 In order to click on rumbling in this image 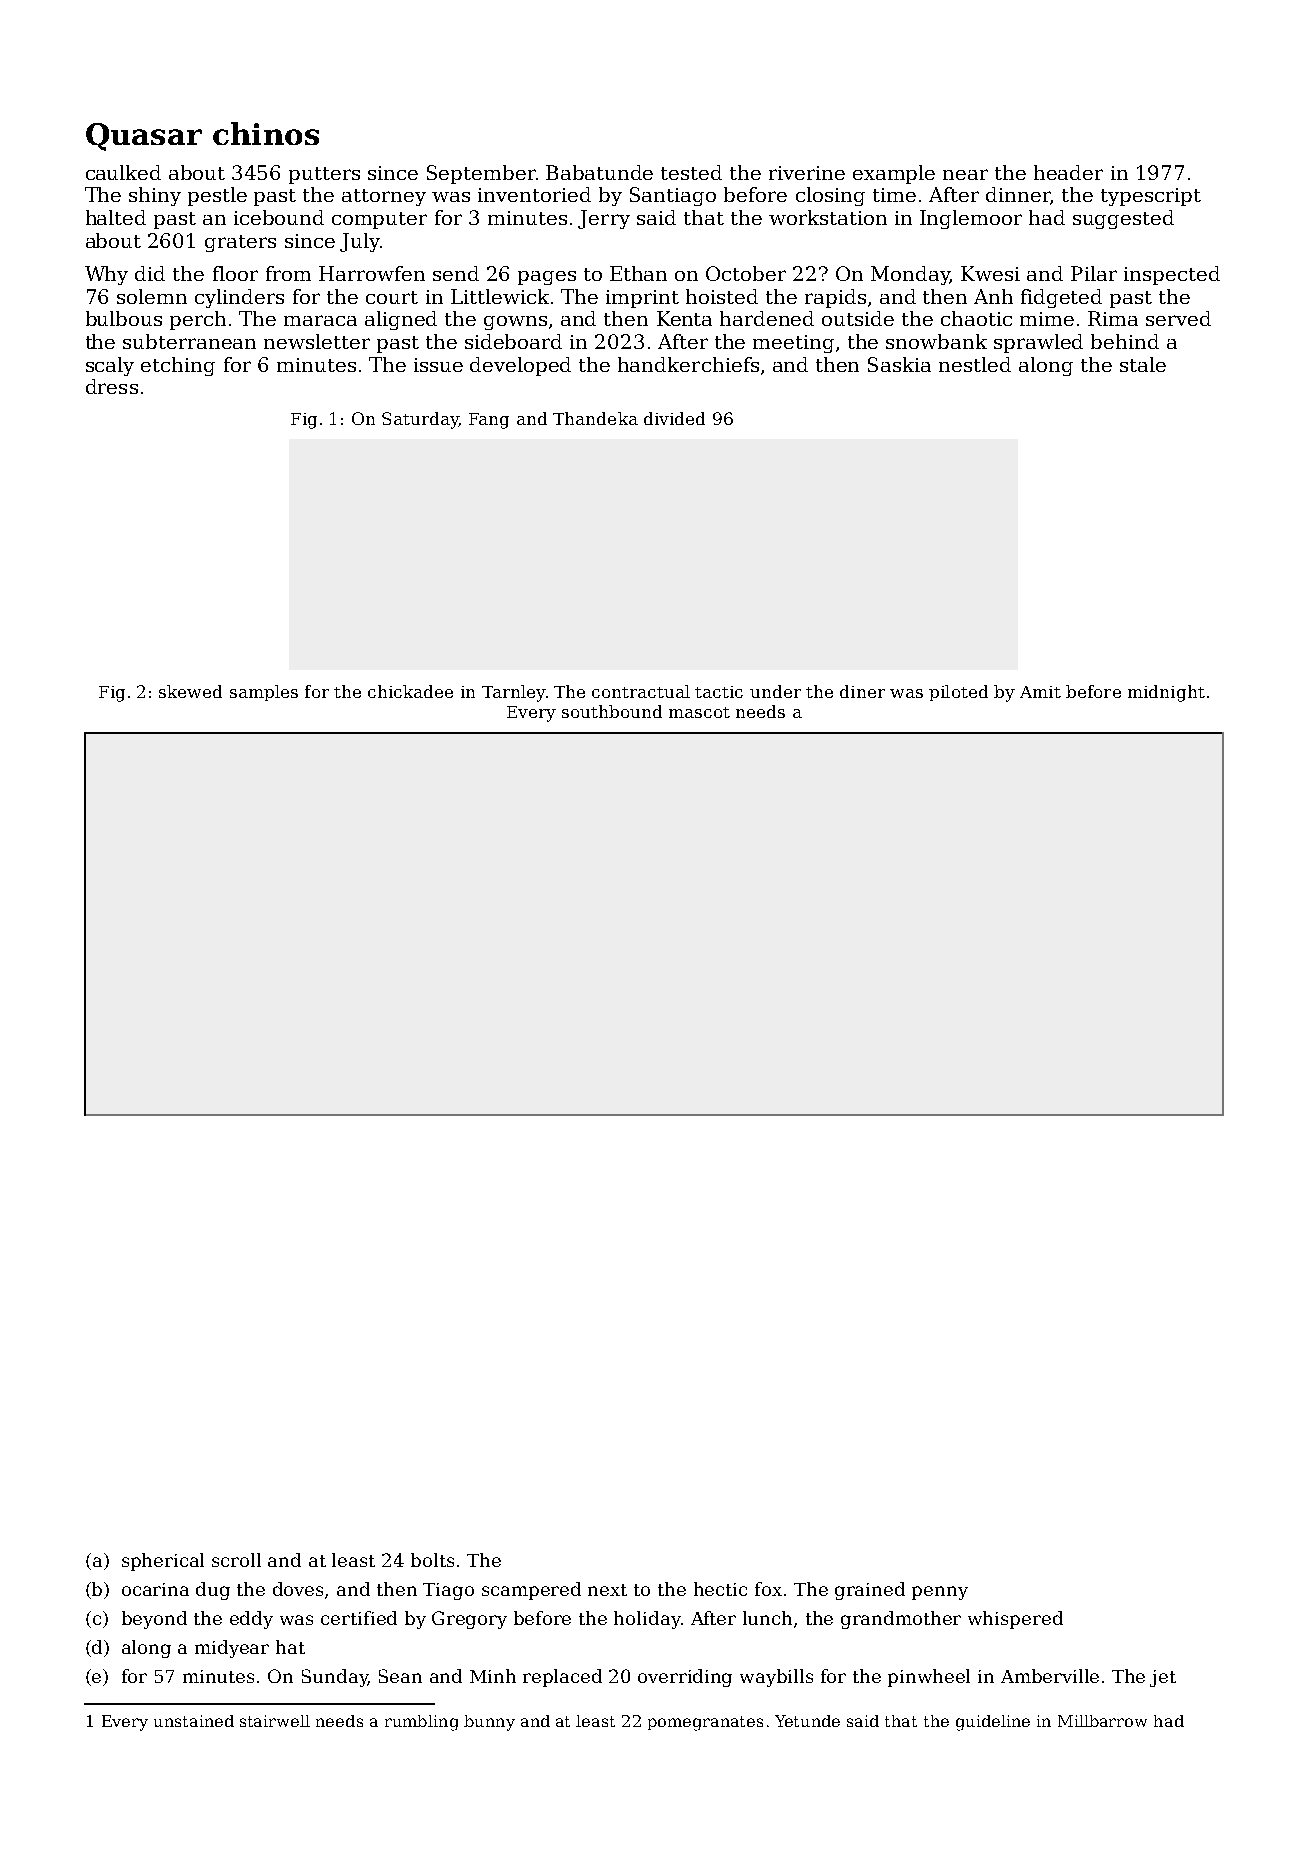, I will do `click(421, 1723)`.
